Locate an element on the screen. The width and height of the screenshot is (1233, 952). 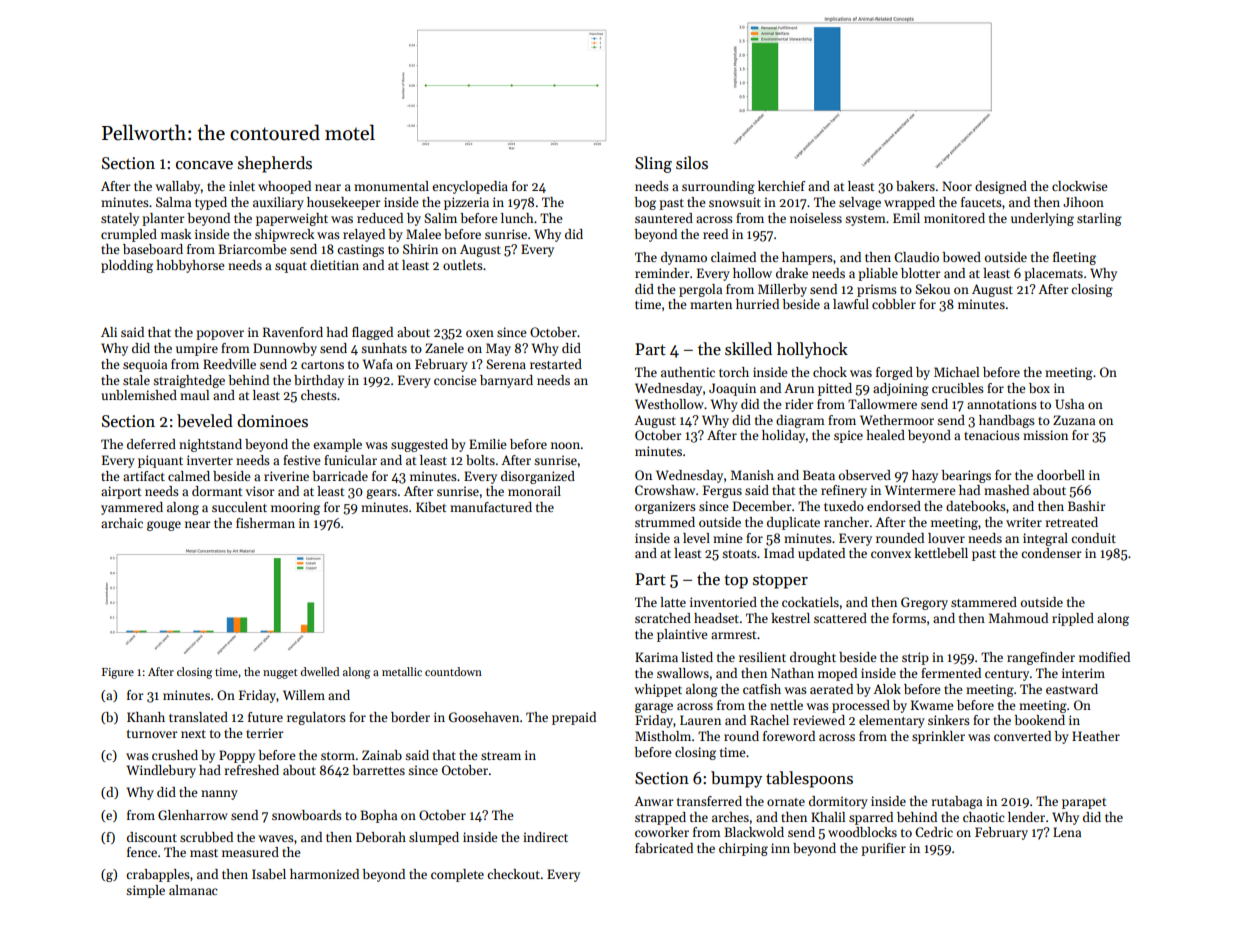
interim is located at coordinates (1083, 673).
